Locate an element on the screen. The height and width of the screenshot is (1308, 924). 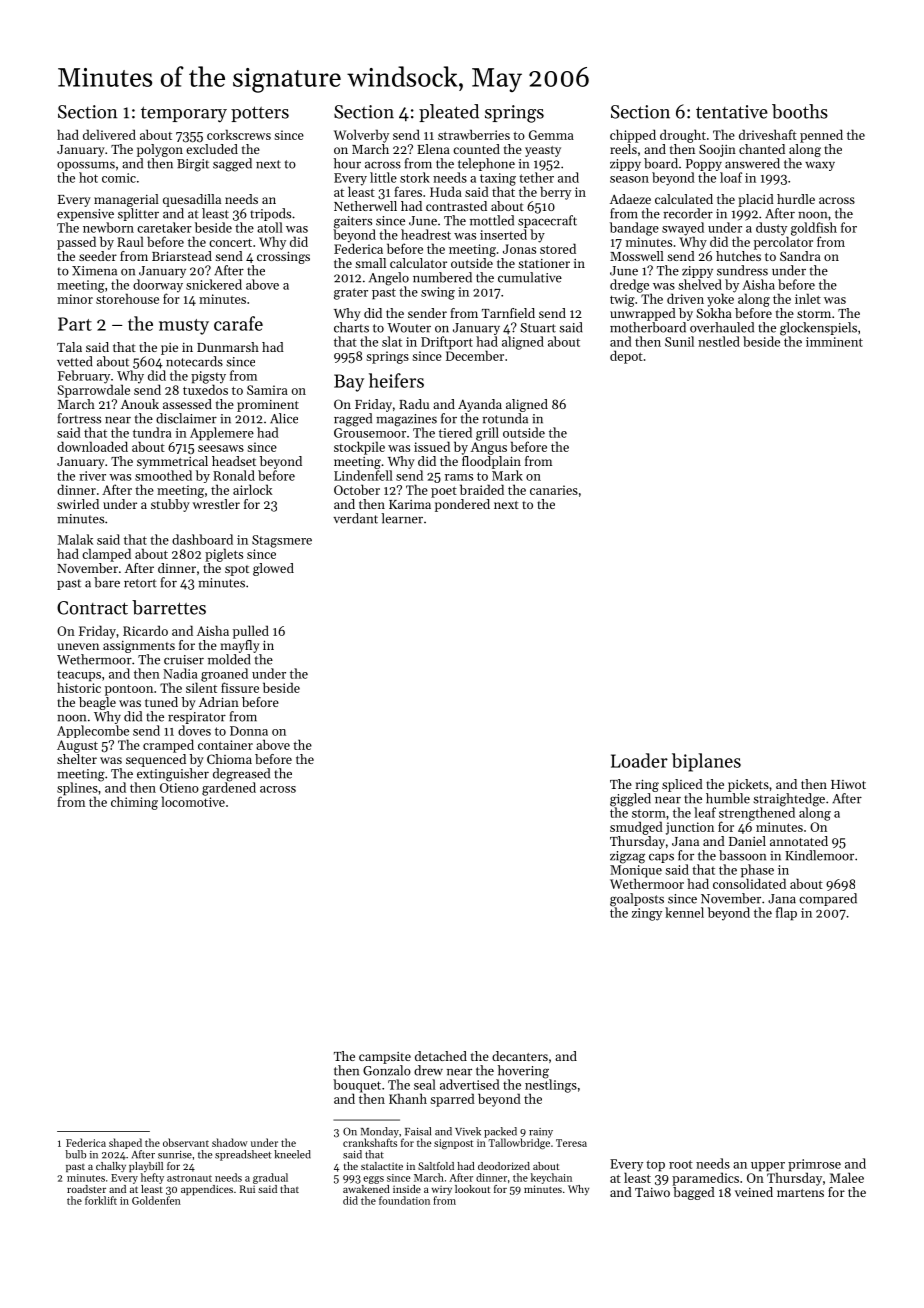
October is located at coordinates (357, 489).
